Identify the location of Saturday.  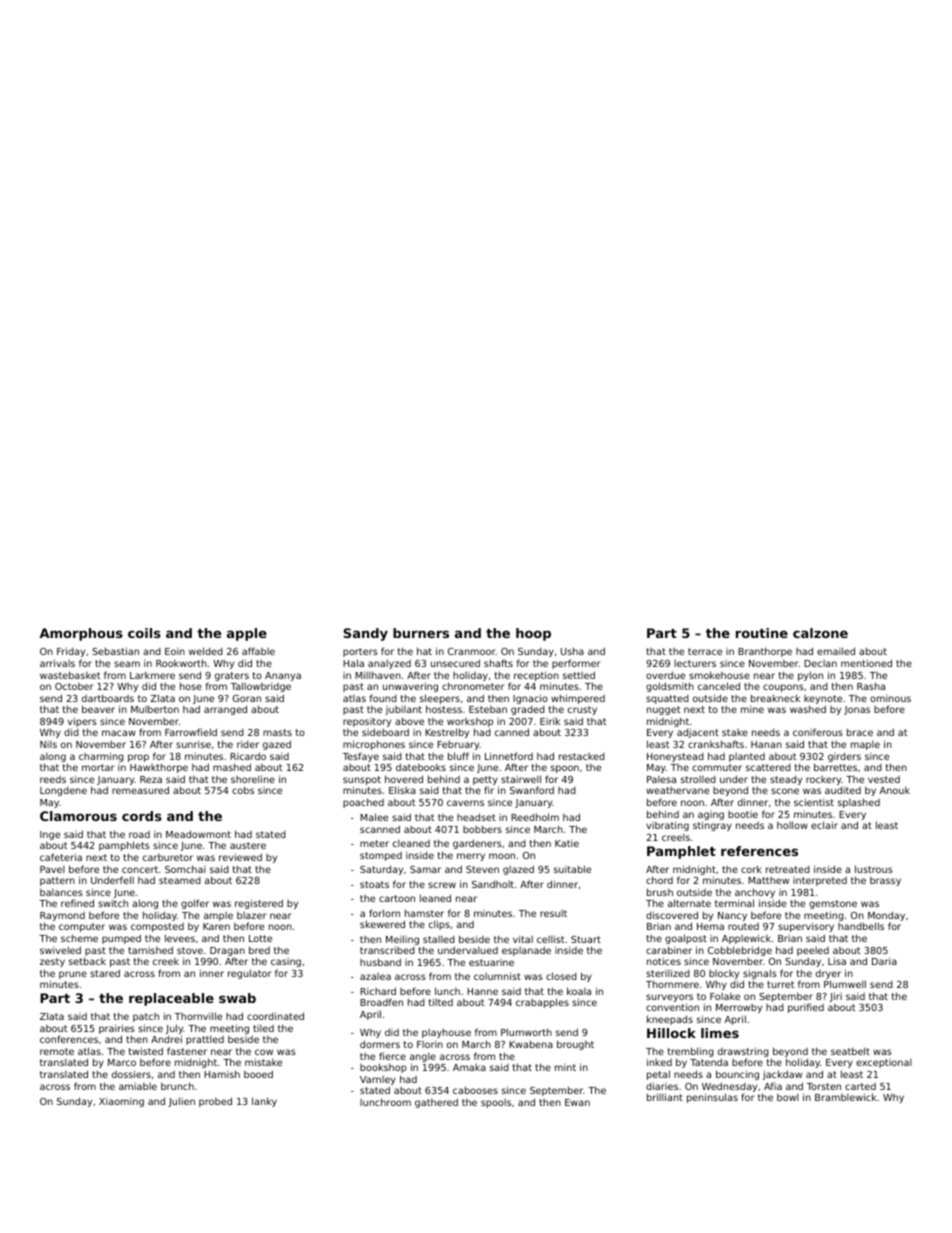
(381, 870).
